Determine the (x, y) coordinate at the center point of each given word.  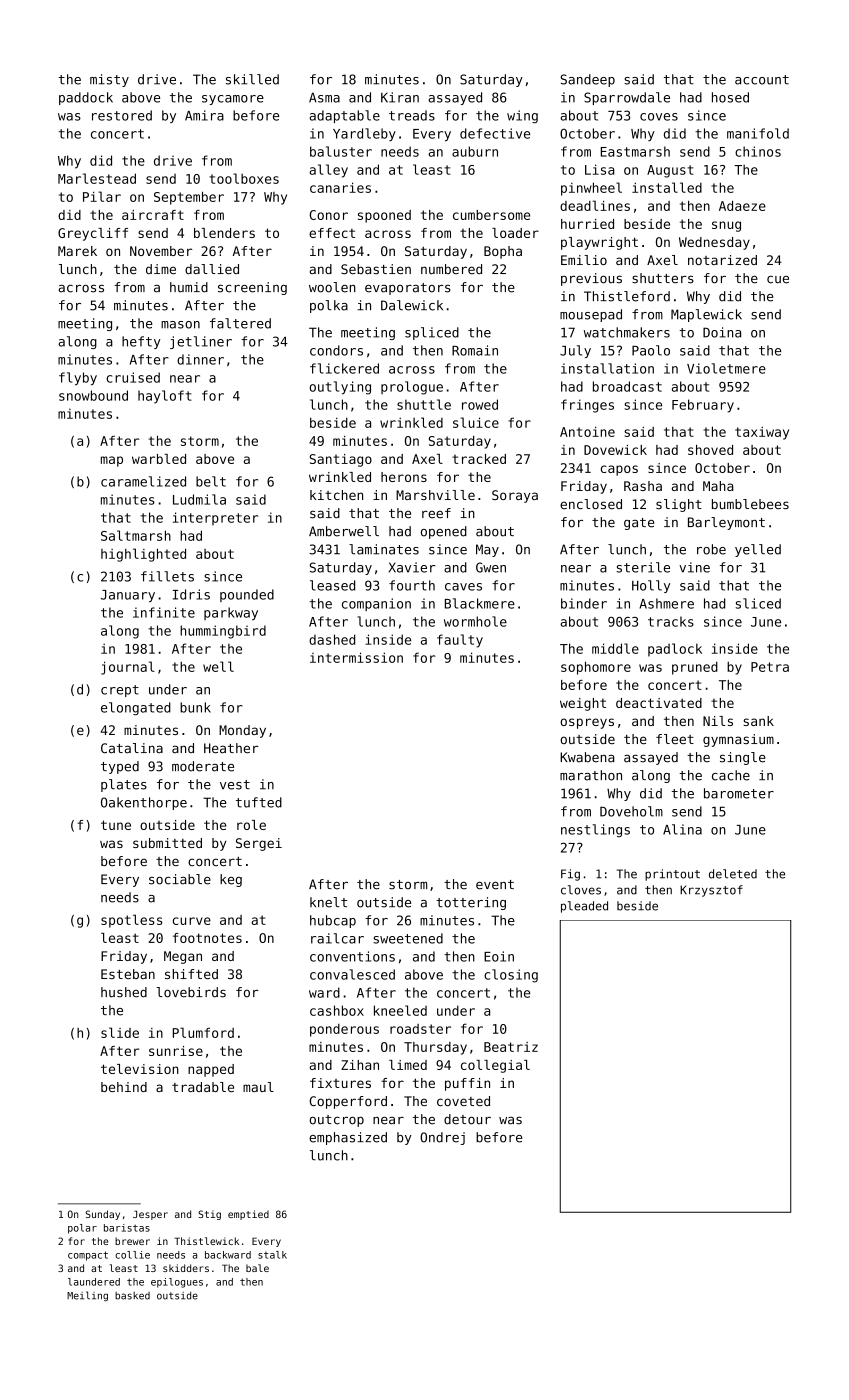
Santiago (341, 460)
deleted (733, 874)
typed (120, 767)
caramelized (143, 481)
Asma (324, 97)
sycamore (233, 100)
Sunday (103, 1215)
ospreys (587, 723)
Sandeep (587, 80)
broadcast (627, 386)
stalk (272, 1255)
